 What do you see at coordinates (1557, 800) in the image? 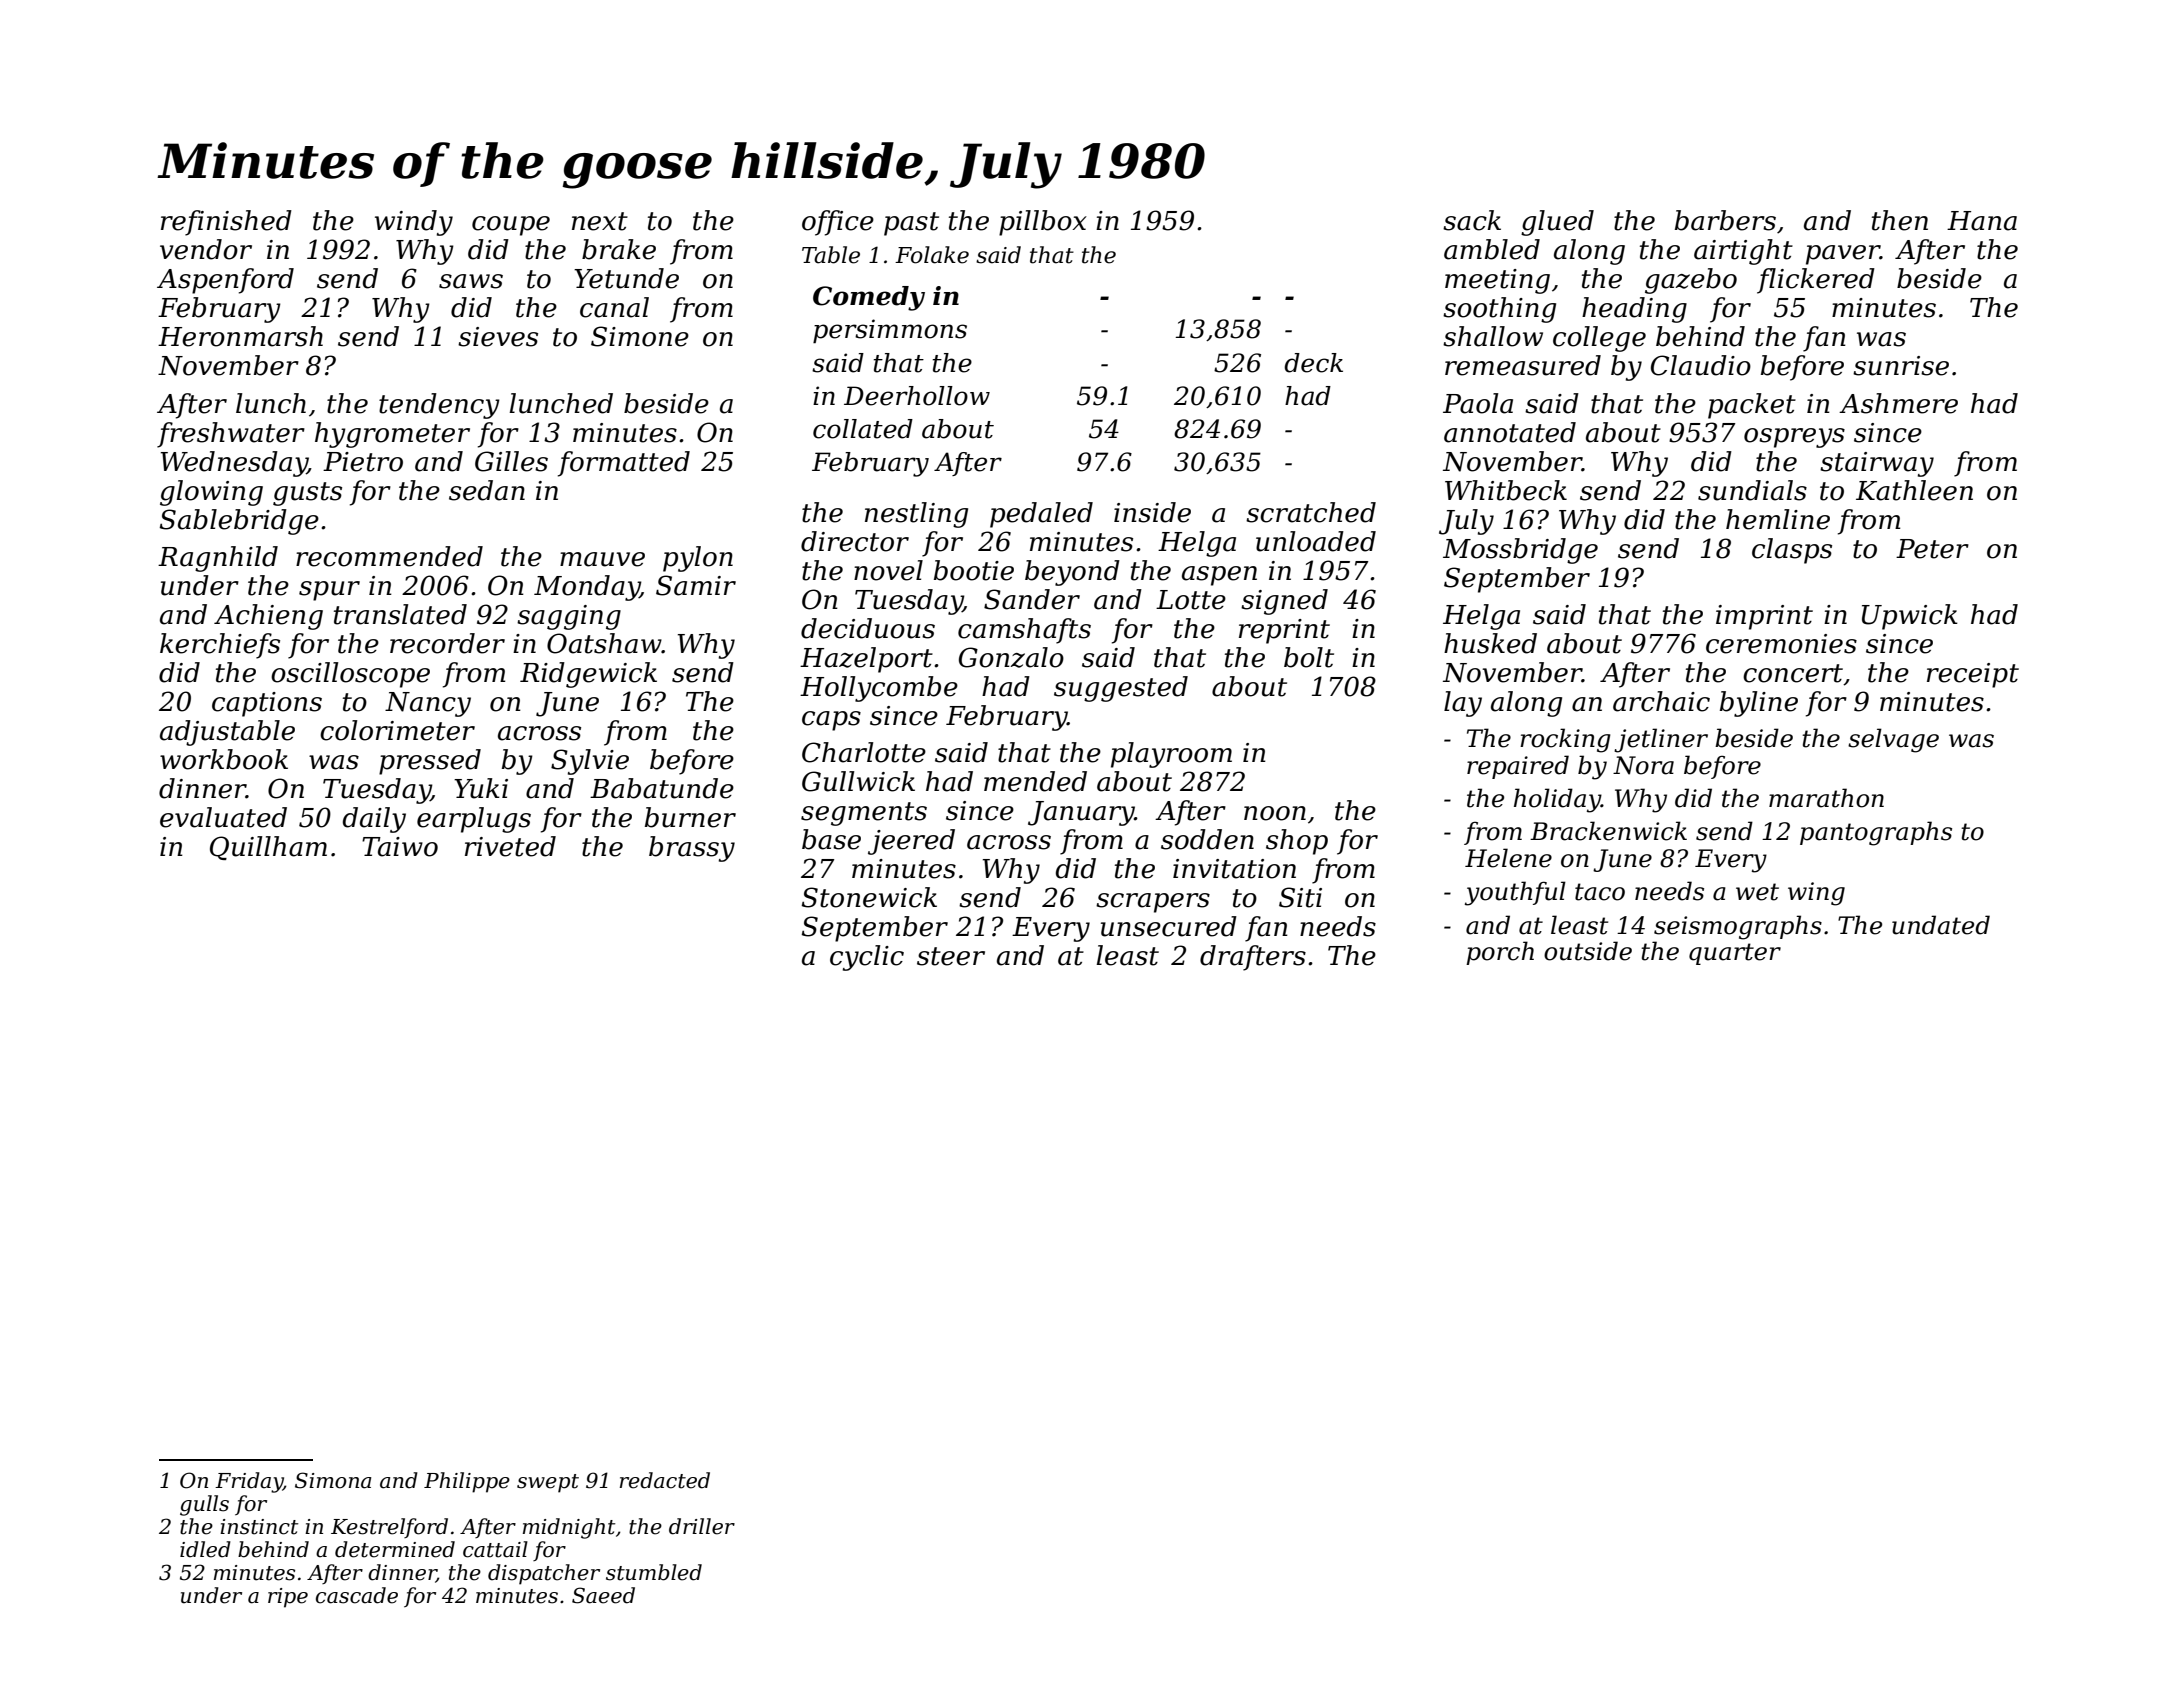
I see `holiday` at bounding box center [1557, 800].
